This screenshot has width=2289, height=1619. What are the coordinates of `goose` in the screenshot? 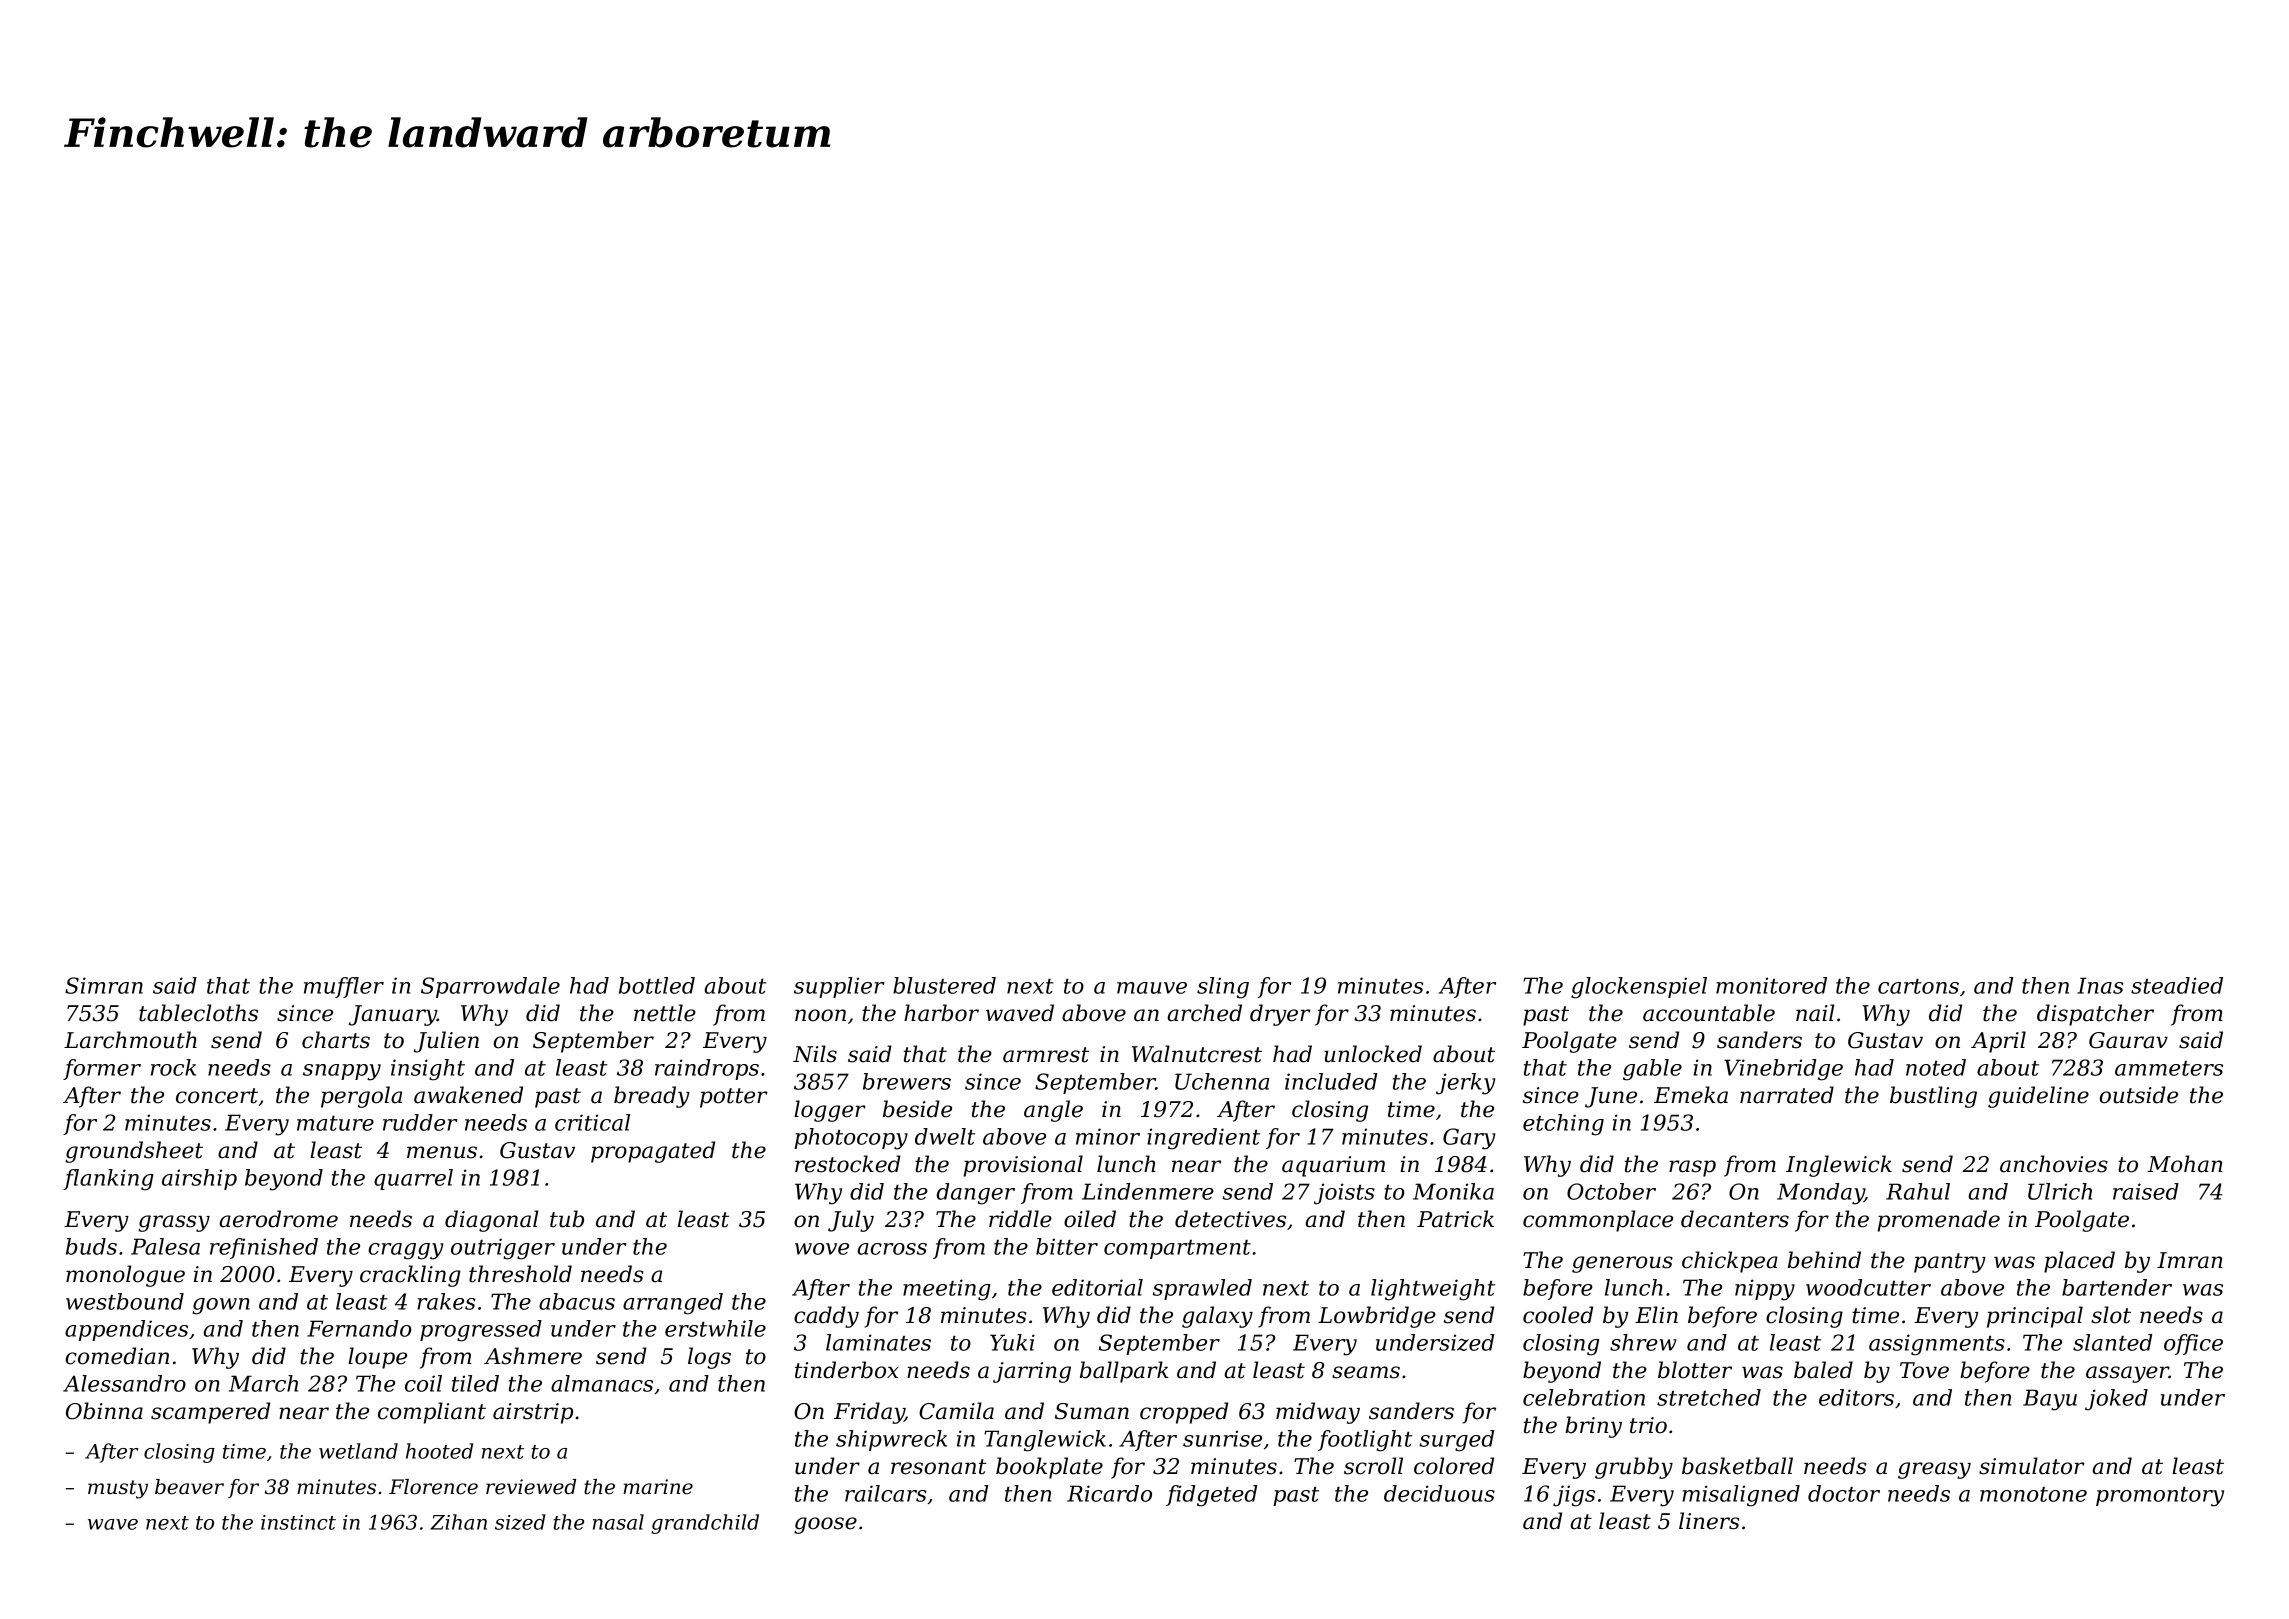 It's located at (825, 1525).
